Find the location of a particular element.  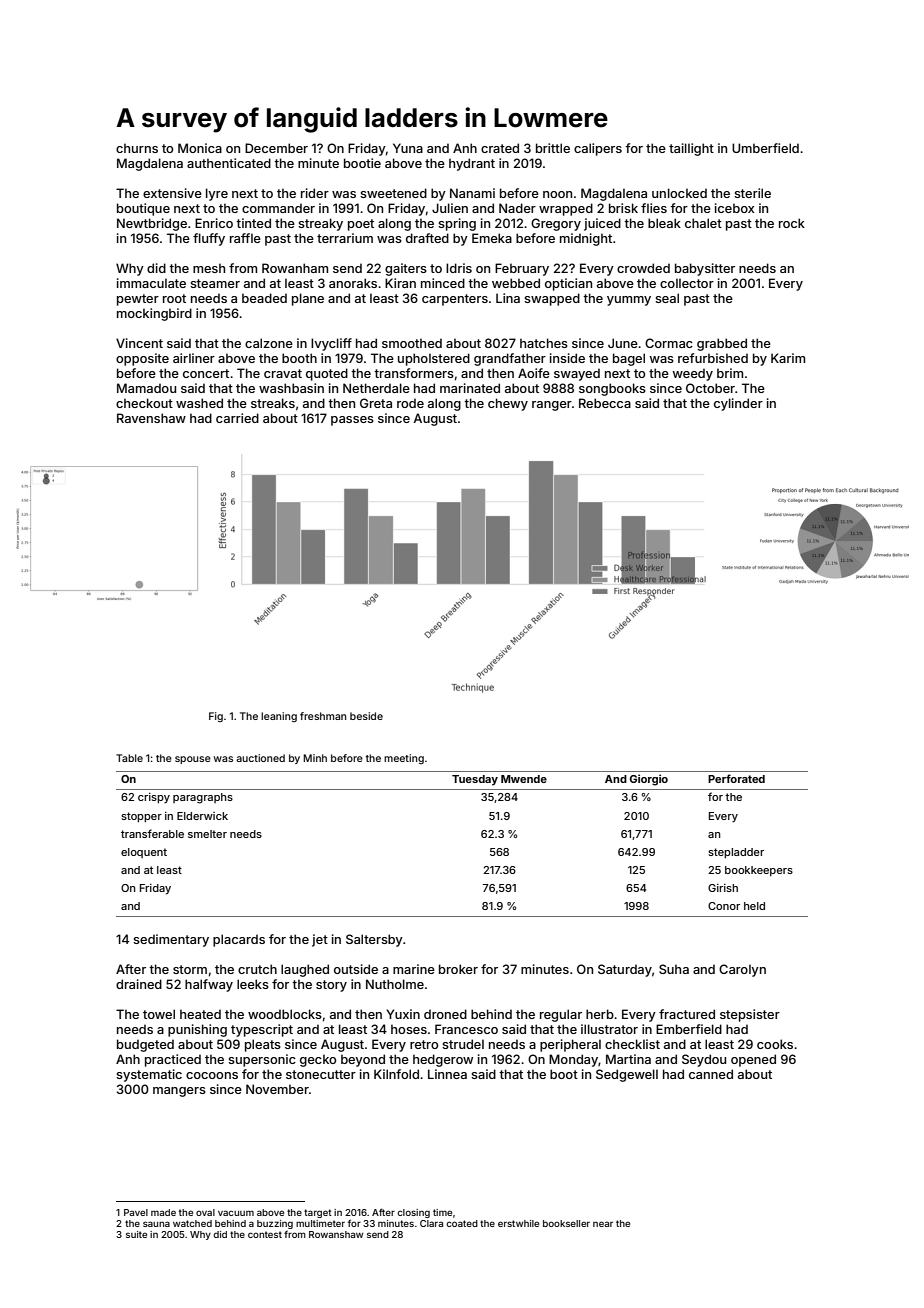

unlocked is located at coordinates (679, 193).
